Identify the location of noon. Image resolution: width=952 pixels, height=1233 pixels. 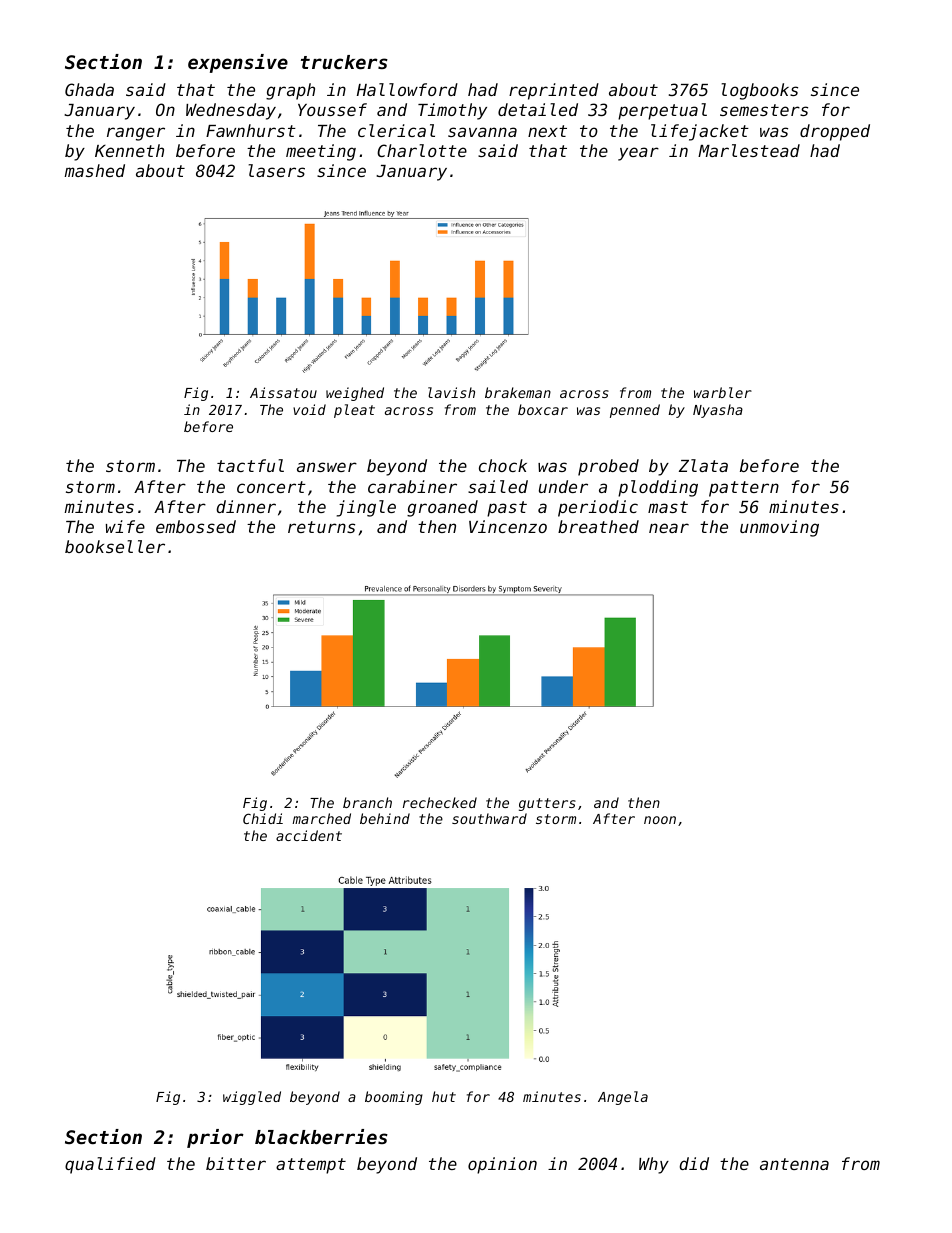
(660, 820).
